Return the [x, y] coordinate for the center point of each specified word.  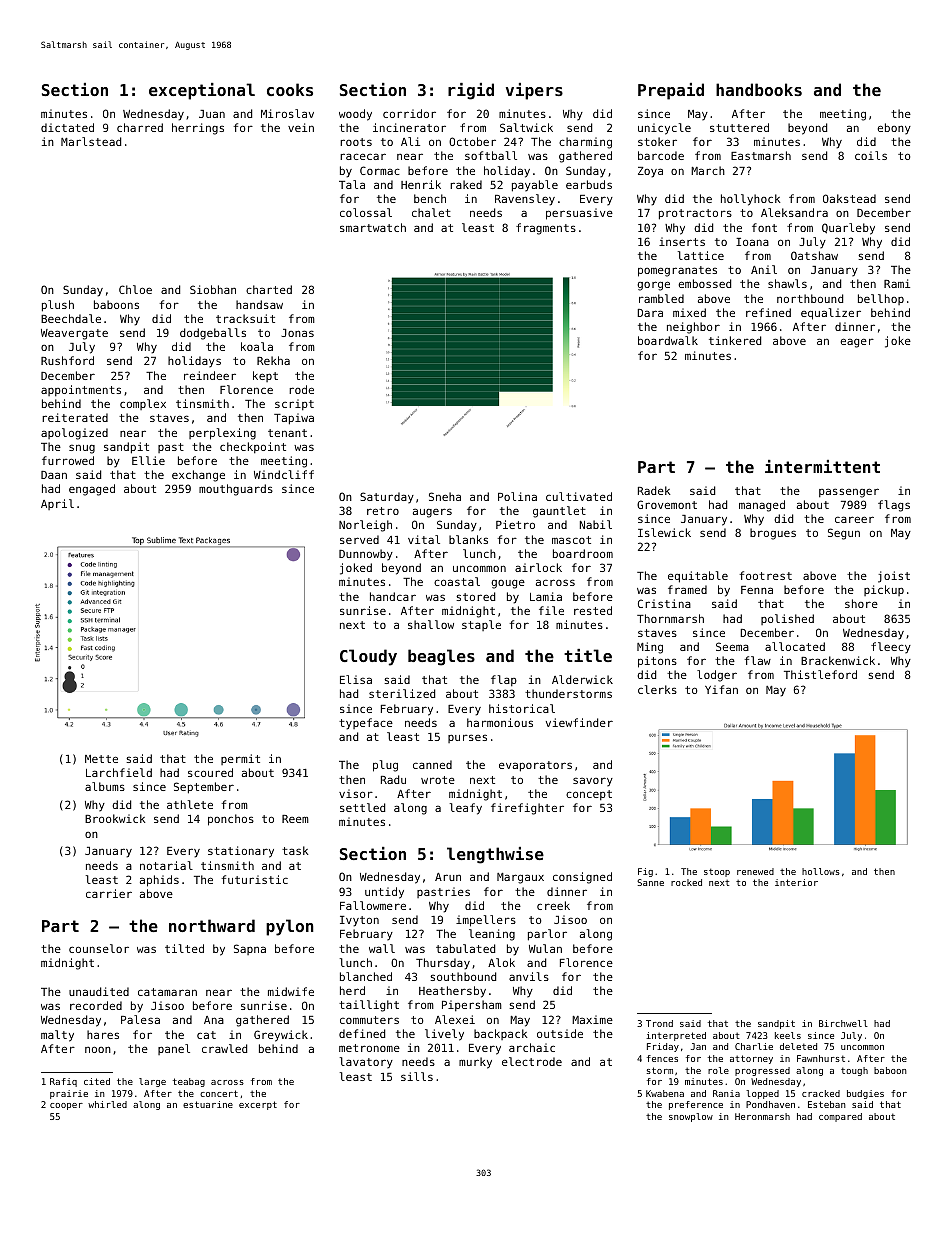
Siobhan [213, 289]
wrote [438, 780]
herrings [198, 129]
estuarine [208, 1104]
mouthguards [236, 490]
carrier [109, 893]
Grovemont [667, 504]
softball [491, 155]
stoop [717, 873]
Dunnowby [366, 555]
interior [796, 882]
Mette [101, 759]
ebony [894, 129]
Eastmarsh [761, 155]
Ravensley [525, 200]
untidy [384, 893]
